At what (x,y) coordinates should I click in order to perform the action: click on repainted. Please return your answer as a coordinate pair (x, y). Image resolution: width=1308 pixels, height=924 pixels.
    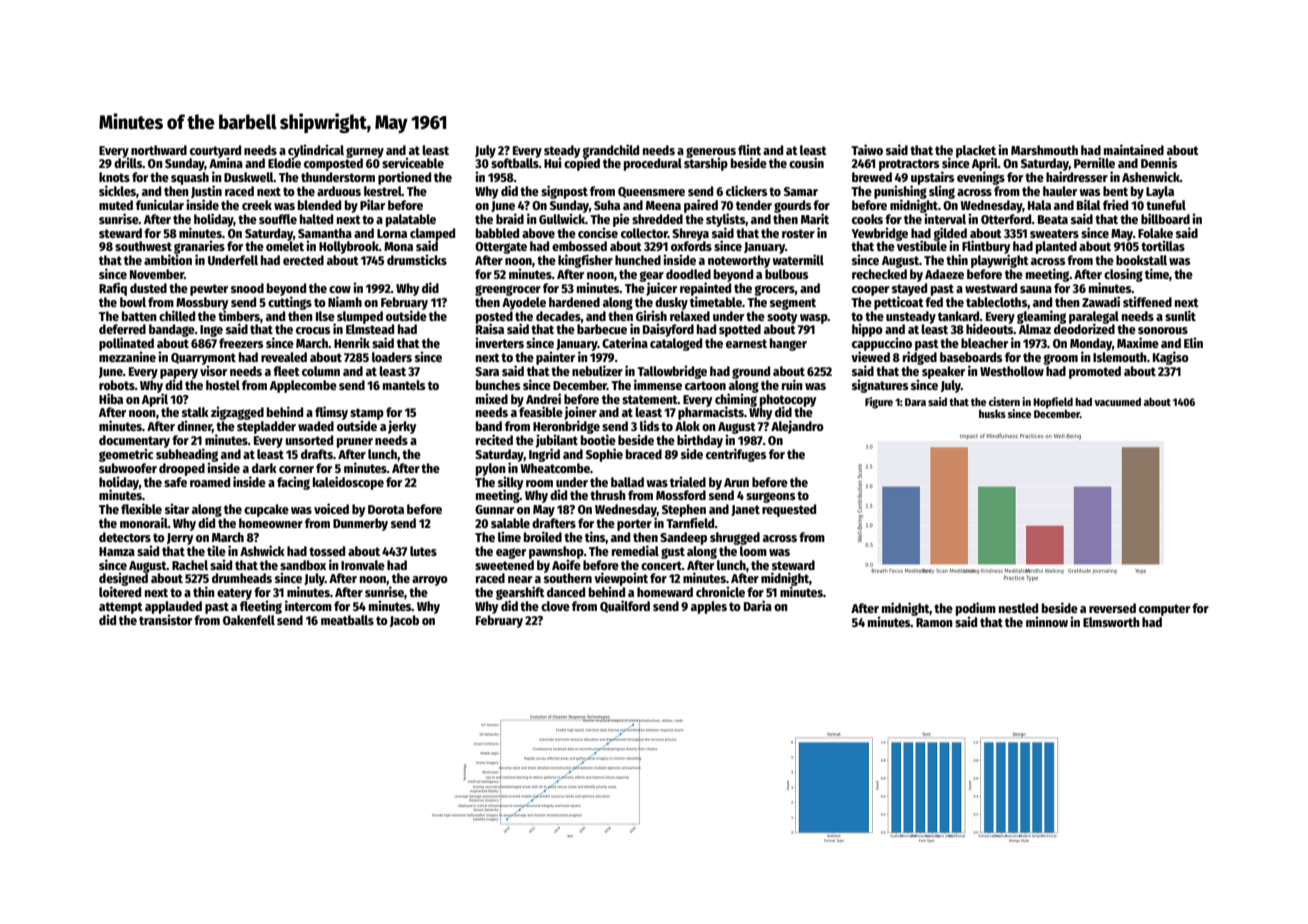
    Looking at the image, I should click on (705, 289).
